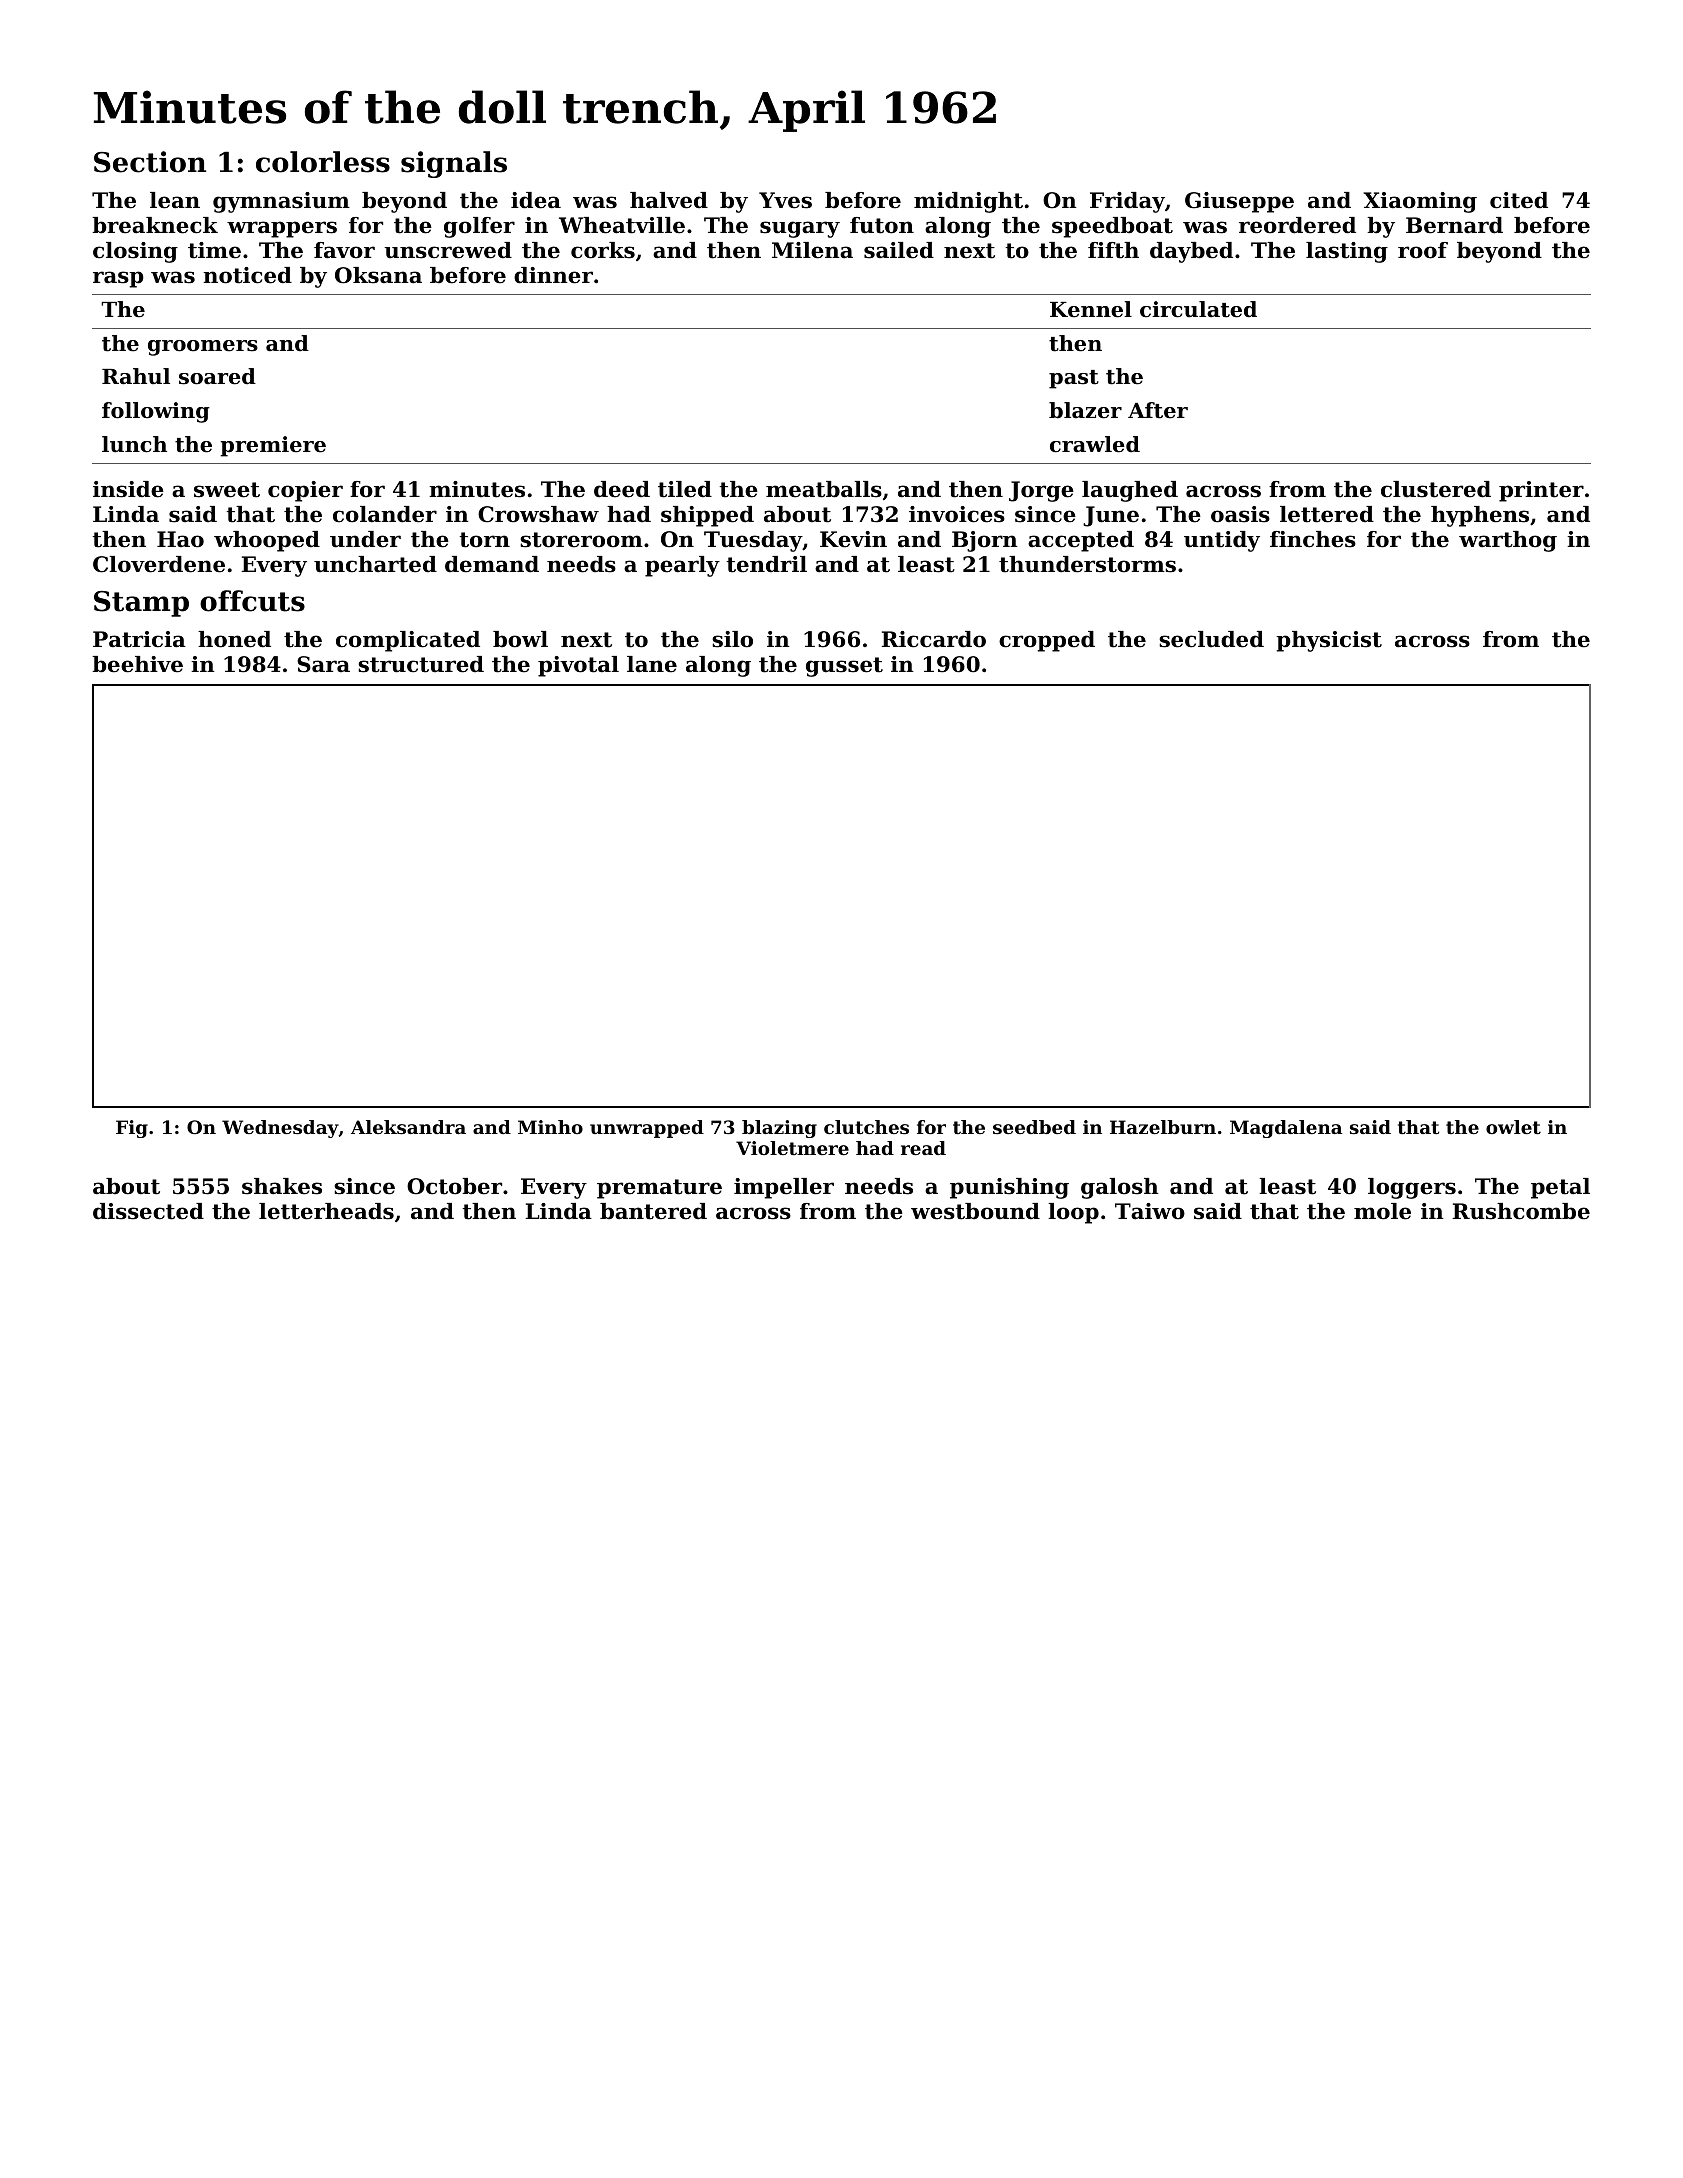  Describe the element at coordinates (647, 1129) in the screenshot. I see `unwrapped` at that location.
